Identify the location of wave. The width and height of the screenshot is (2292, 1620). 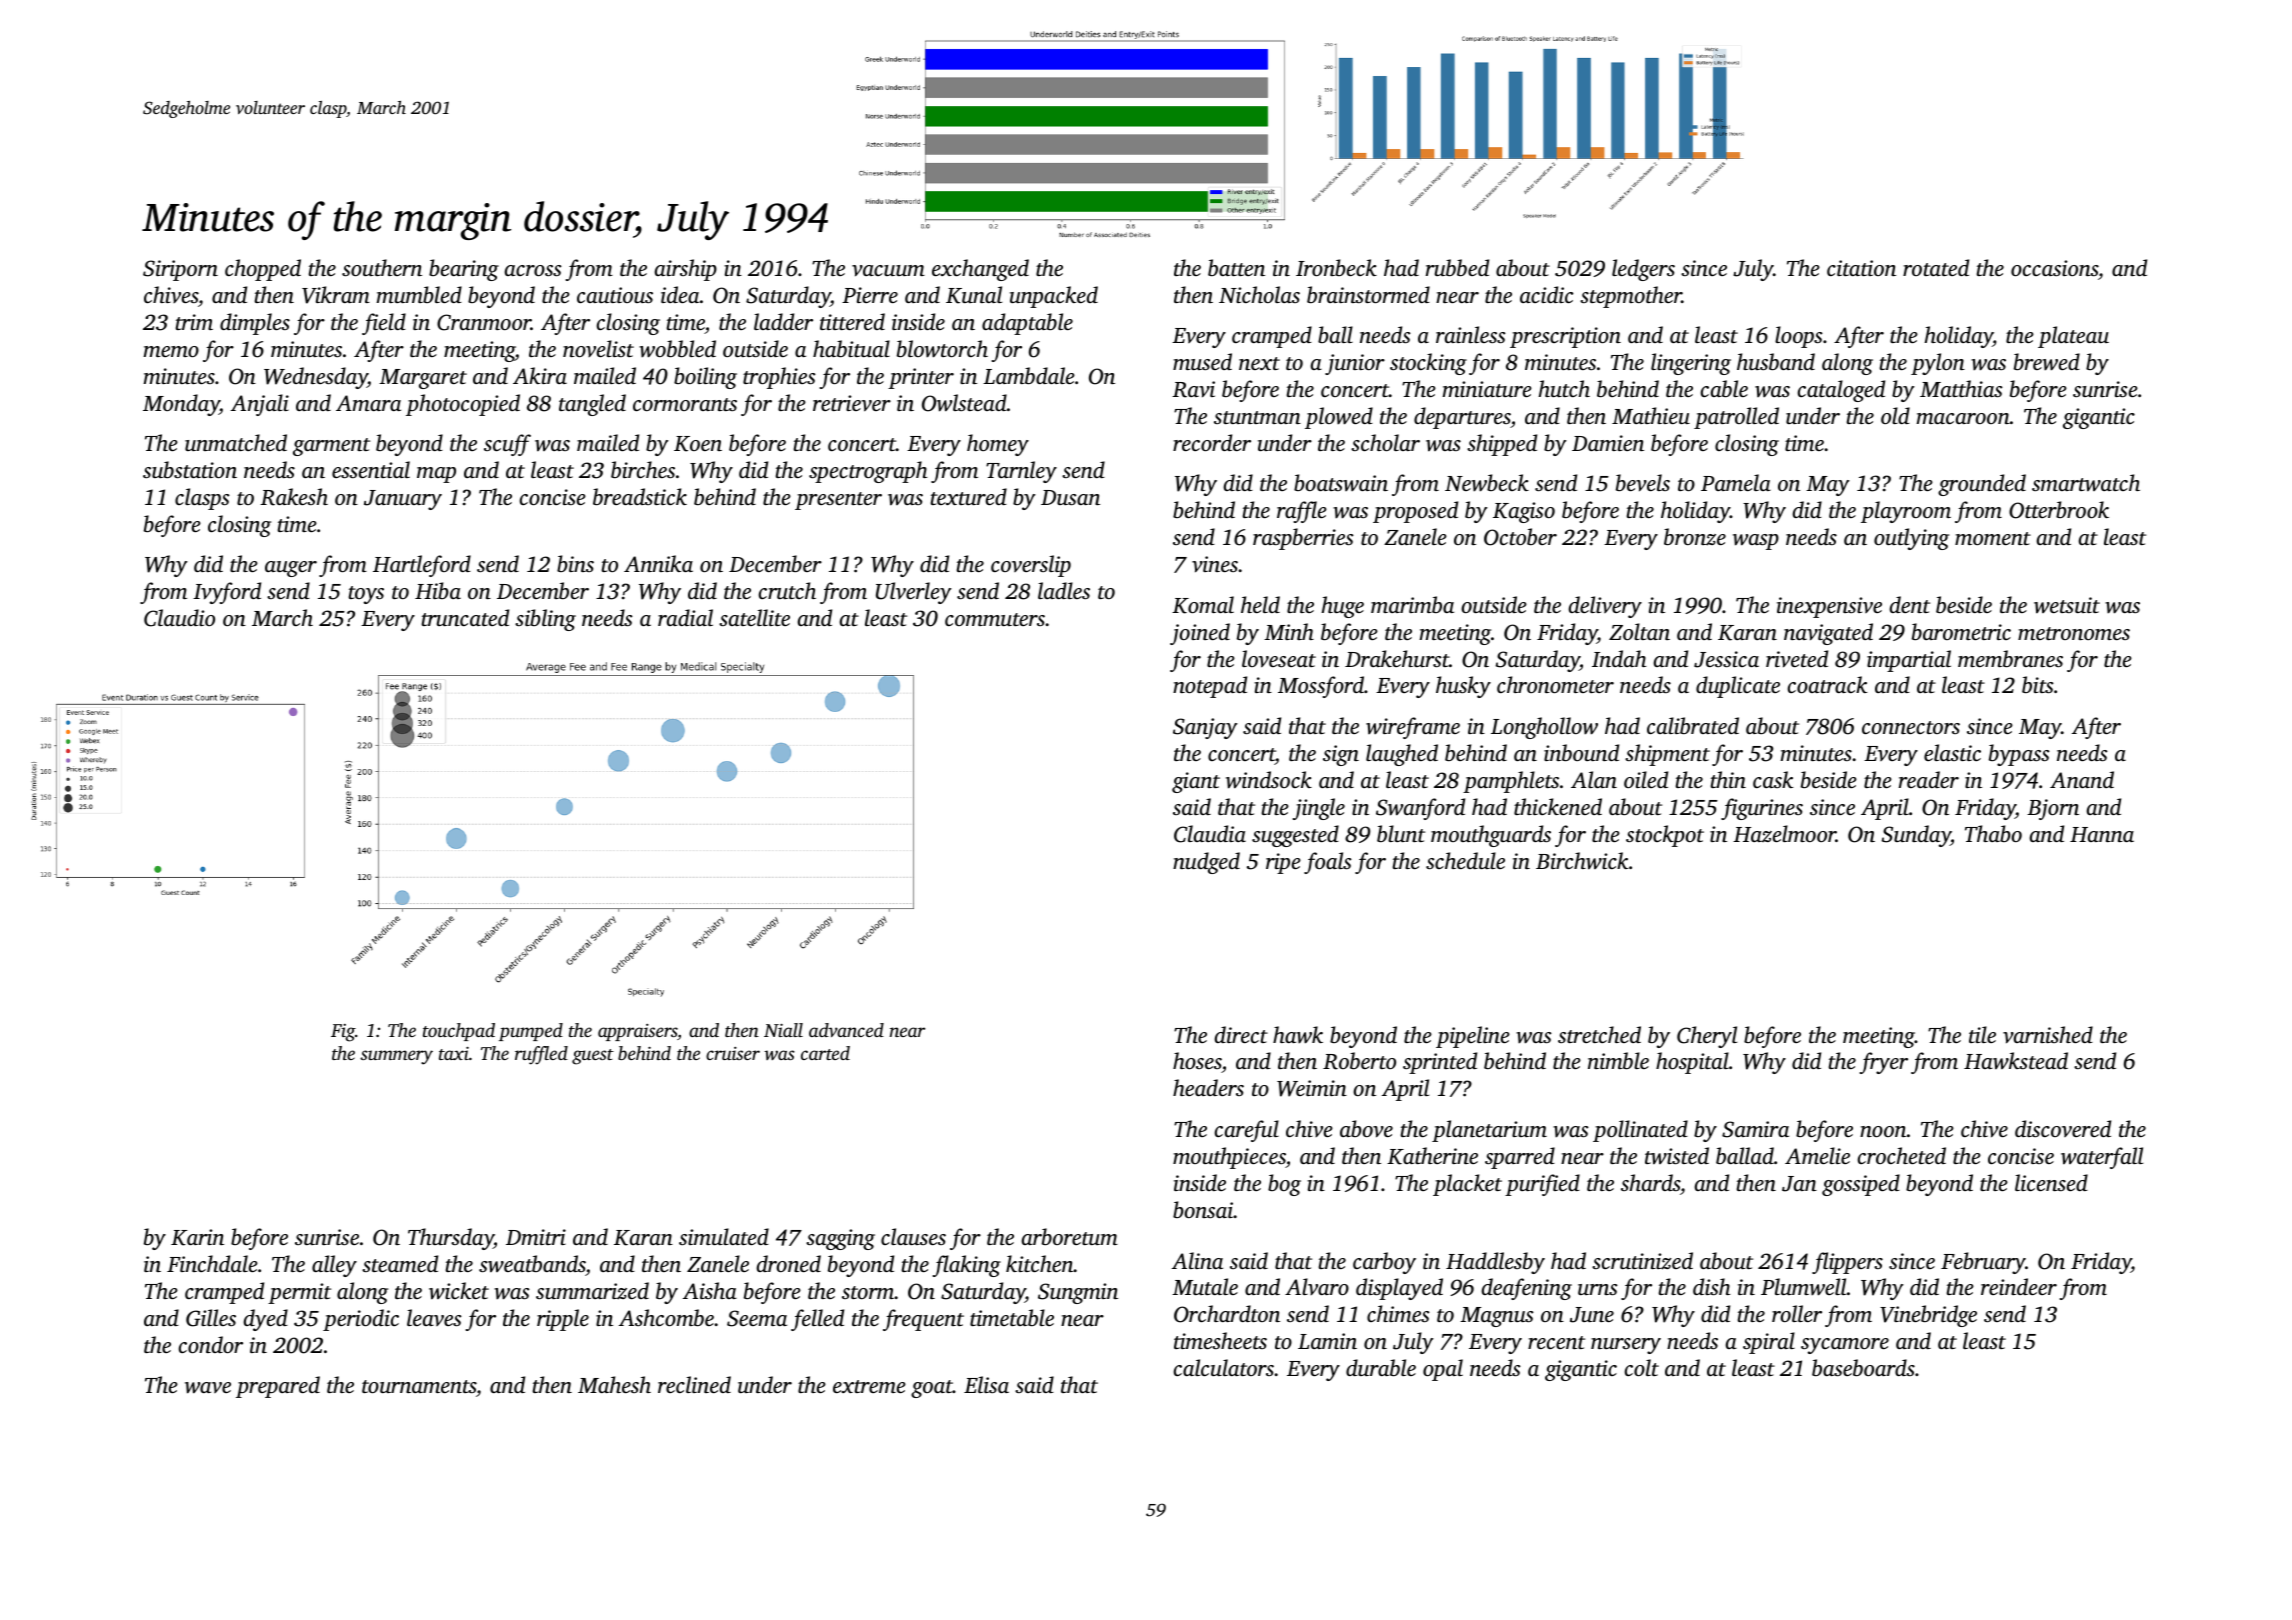
(208, 1388).
